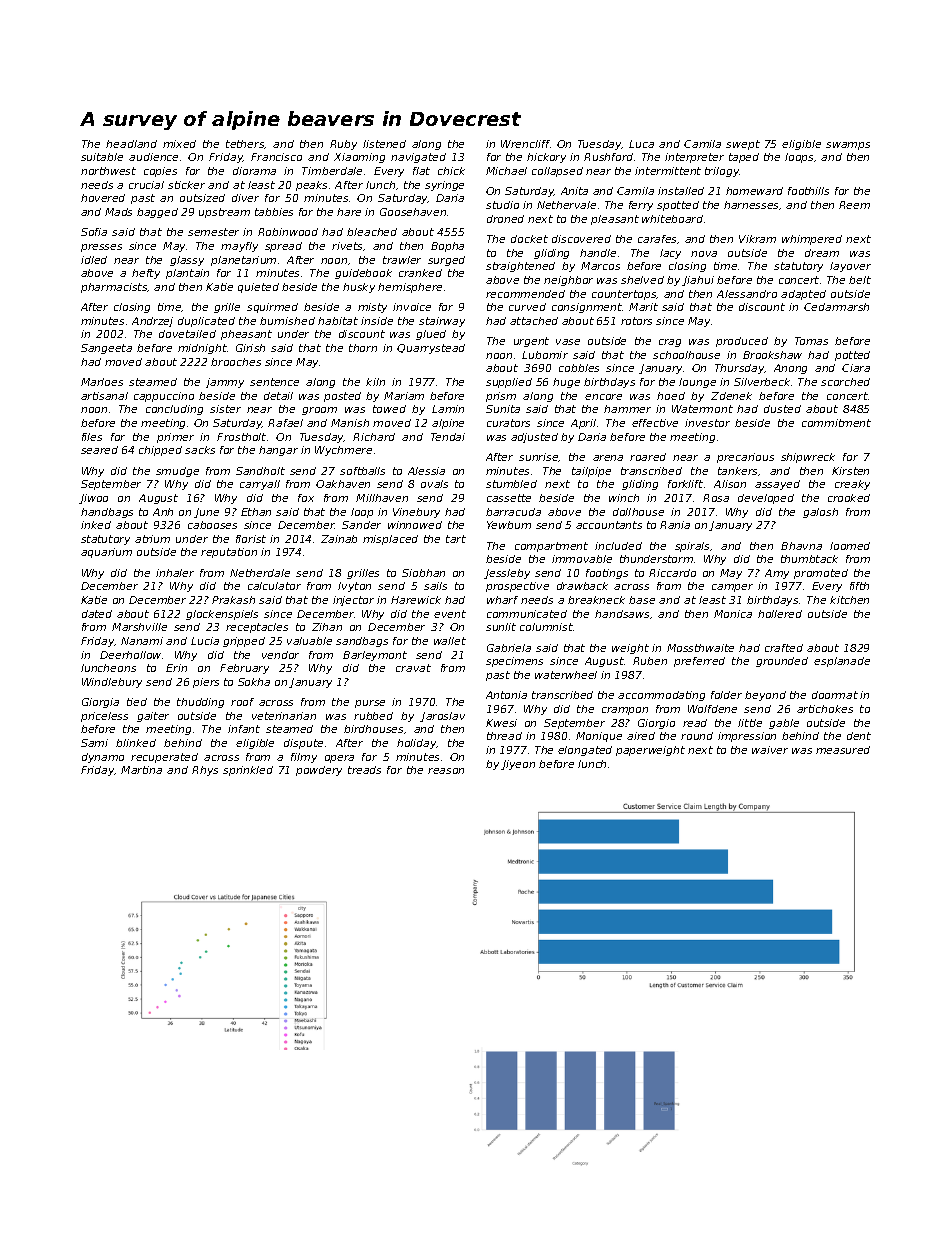  I want to click on Watermont, so click(702, 409).
